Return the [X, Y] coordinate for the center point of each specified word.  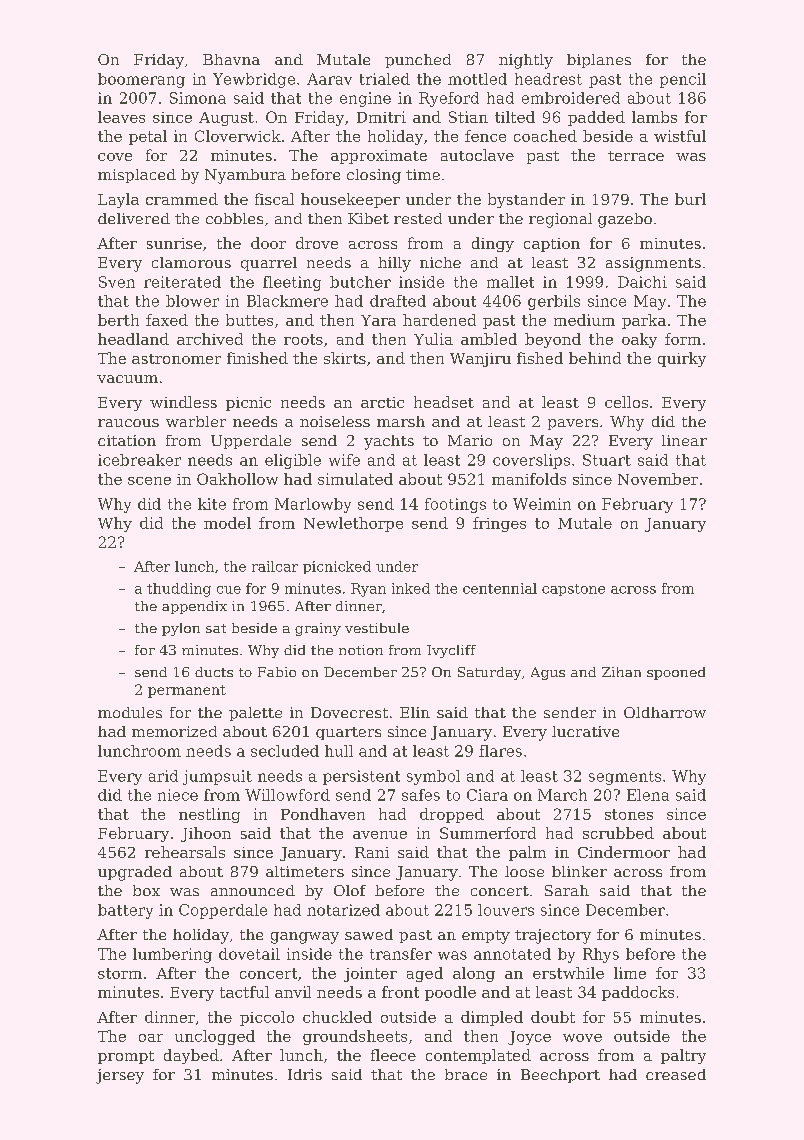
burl [690, 199]
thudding [179, 590]
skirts [345, 358]
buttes [249, 320]
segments [625, 778]
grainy [318, 629]
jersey [120, 1076]
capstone [573, 590]
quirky [682, 359]
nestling [209, 815]
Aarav [329, 79]
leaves [121, 117]
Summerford [488, 833]
